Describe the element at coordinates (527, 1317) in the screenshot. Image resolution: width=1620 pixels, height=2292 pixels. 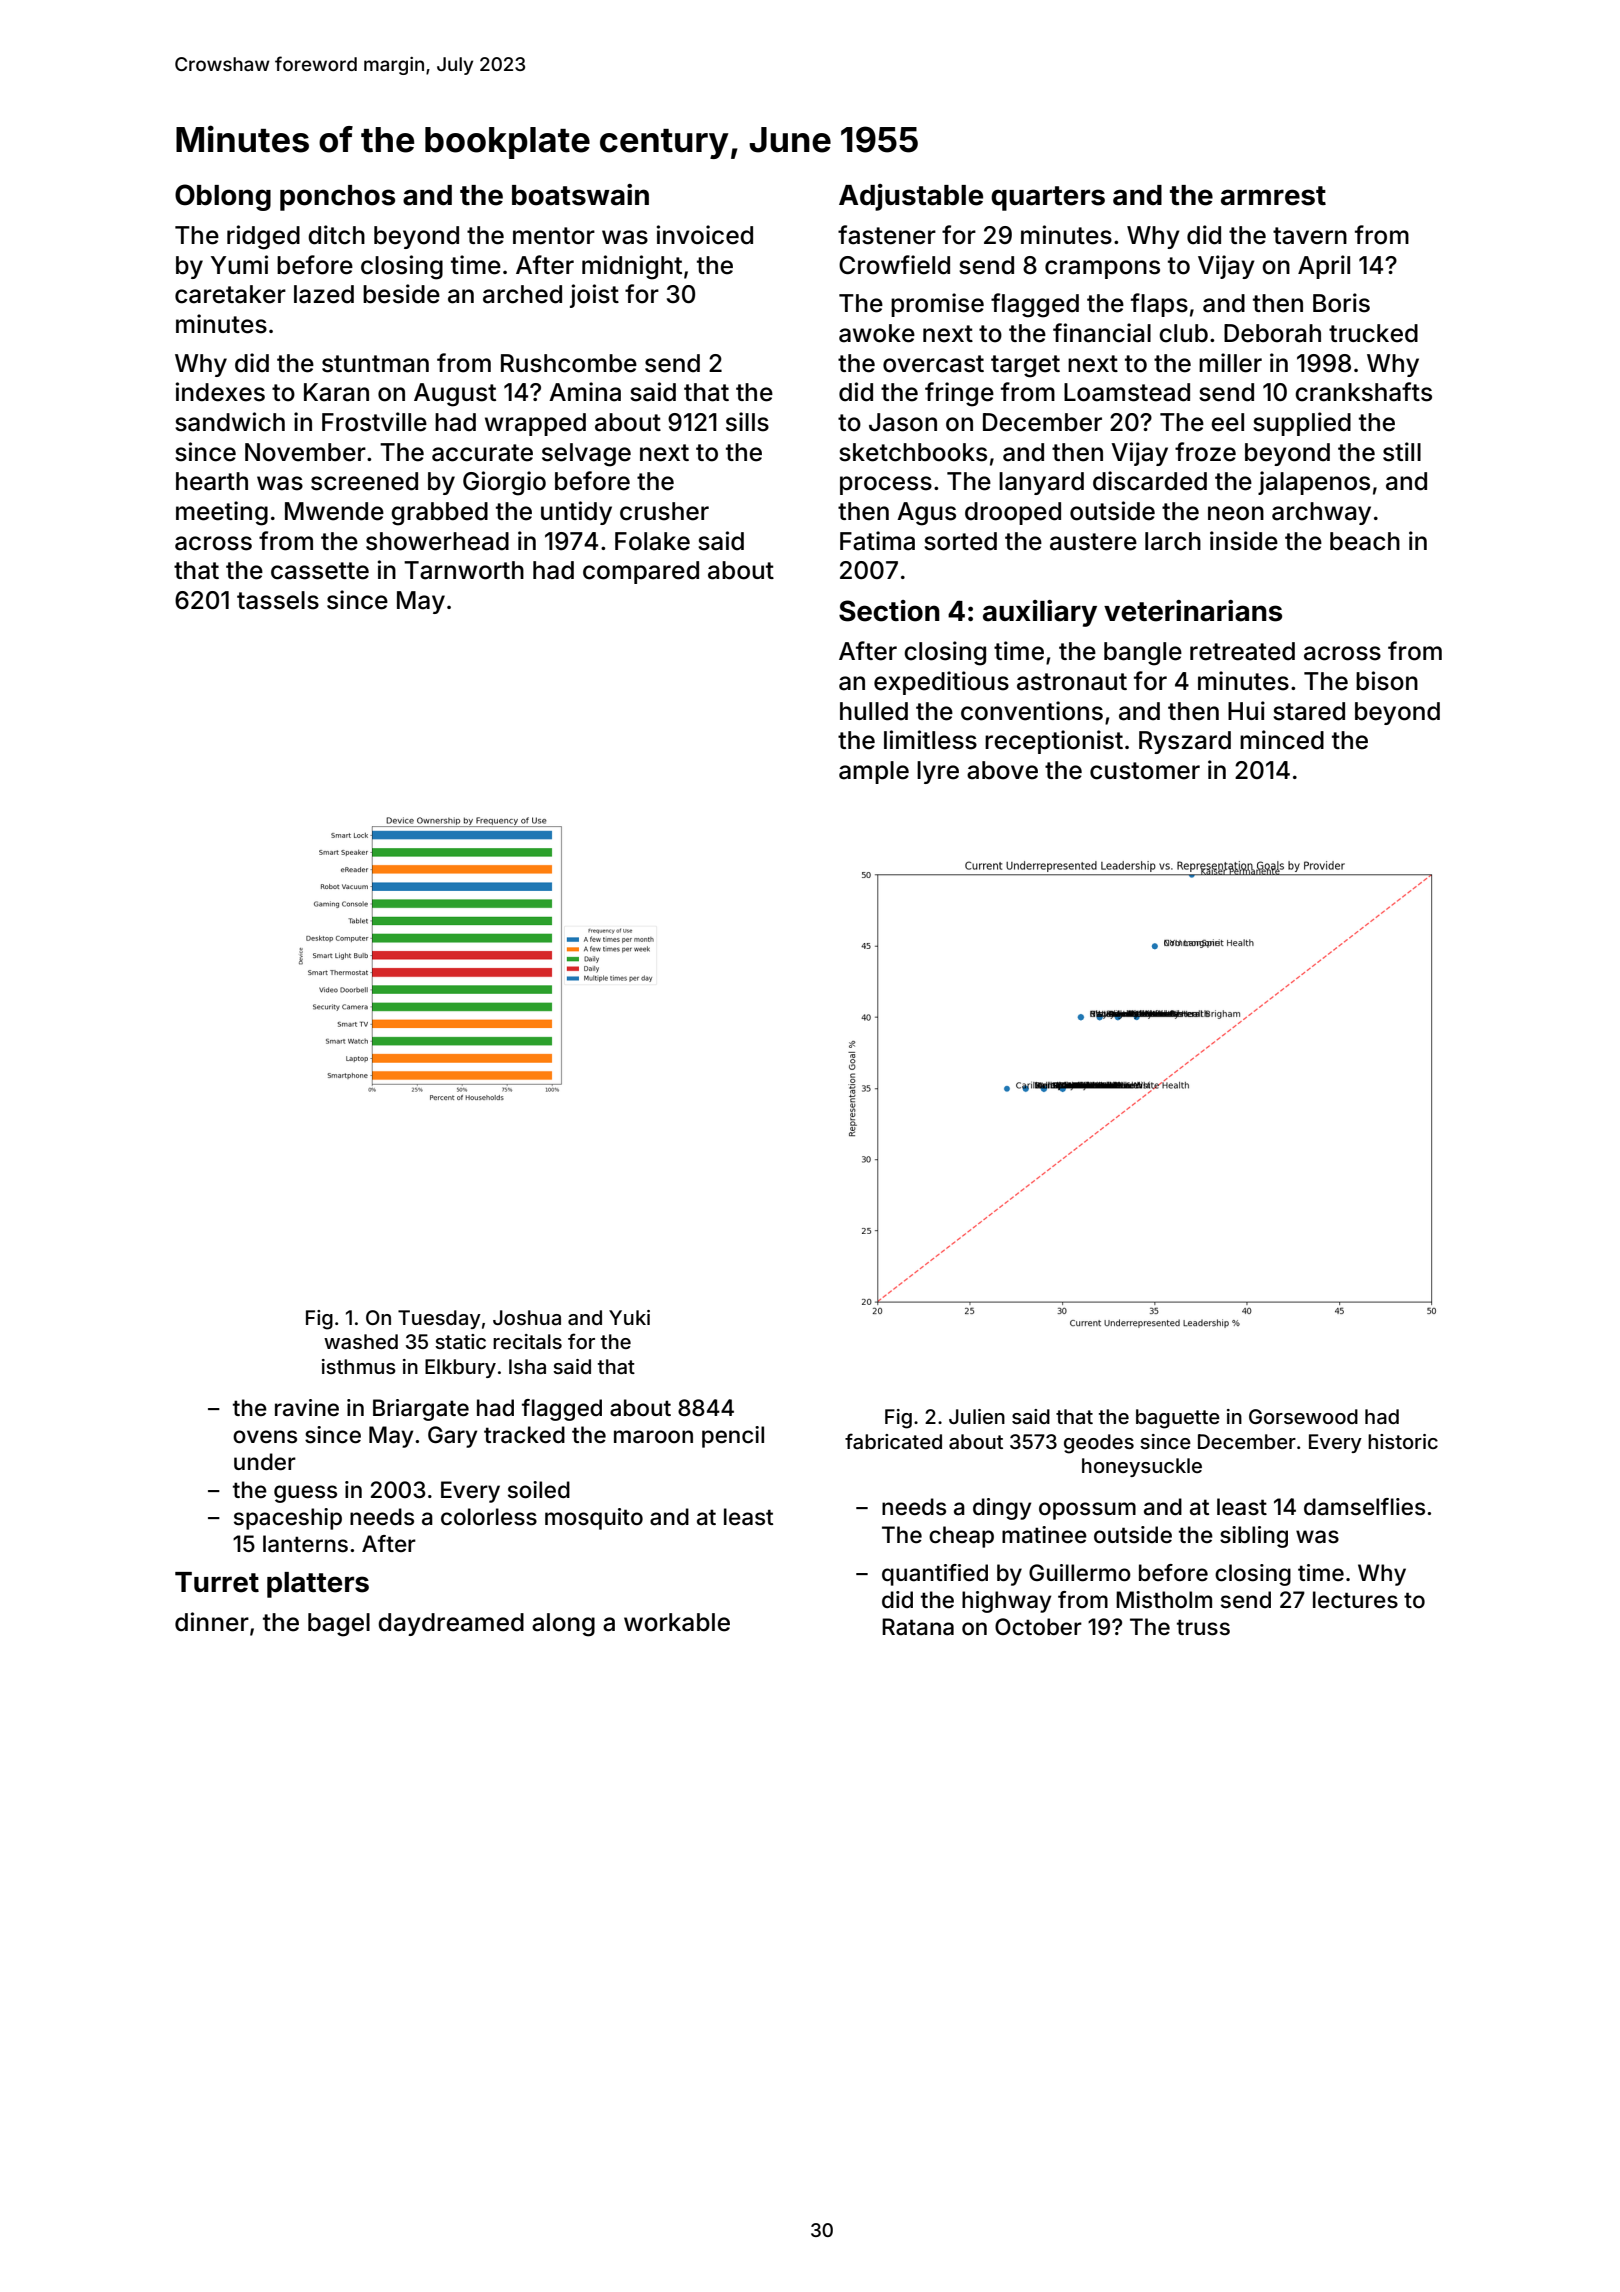
I see `Joshua` at that location.
